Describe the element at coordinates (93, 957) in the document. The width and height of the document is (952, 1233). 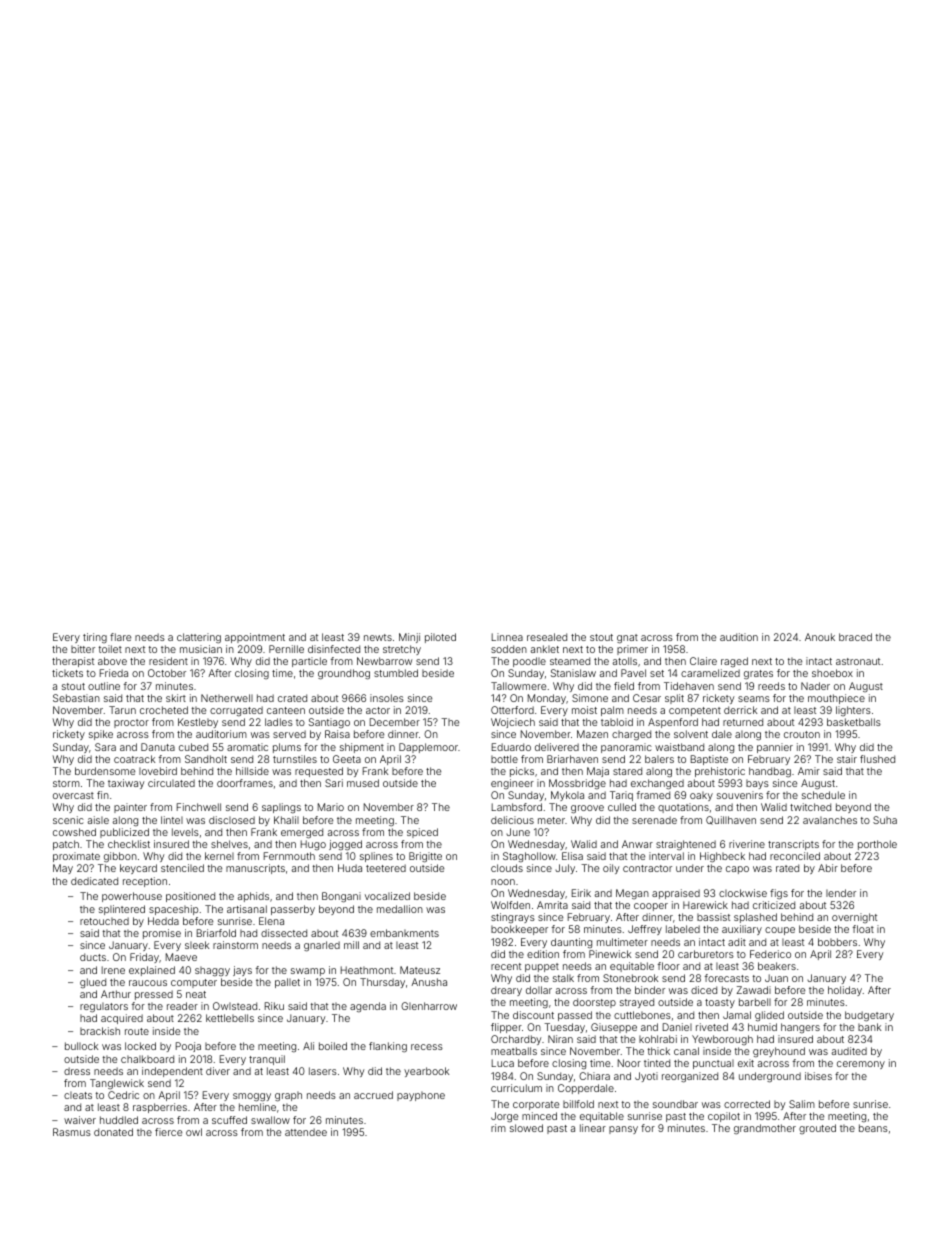
I see `ducts` at that location.
